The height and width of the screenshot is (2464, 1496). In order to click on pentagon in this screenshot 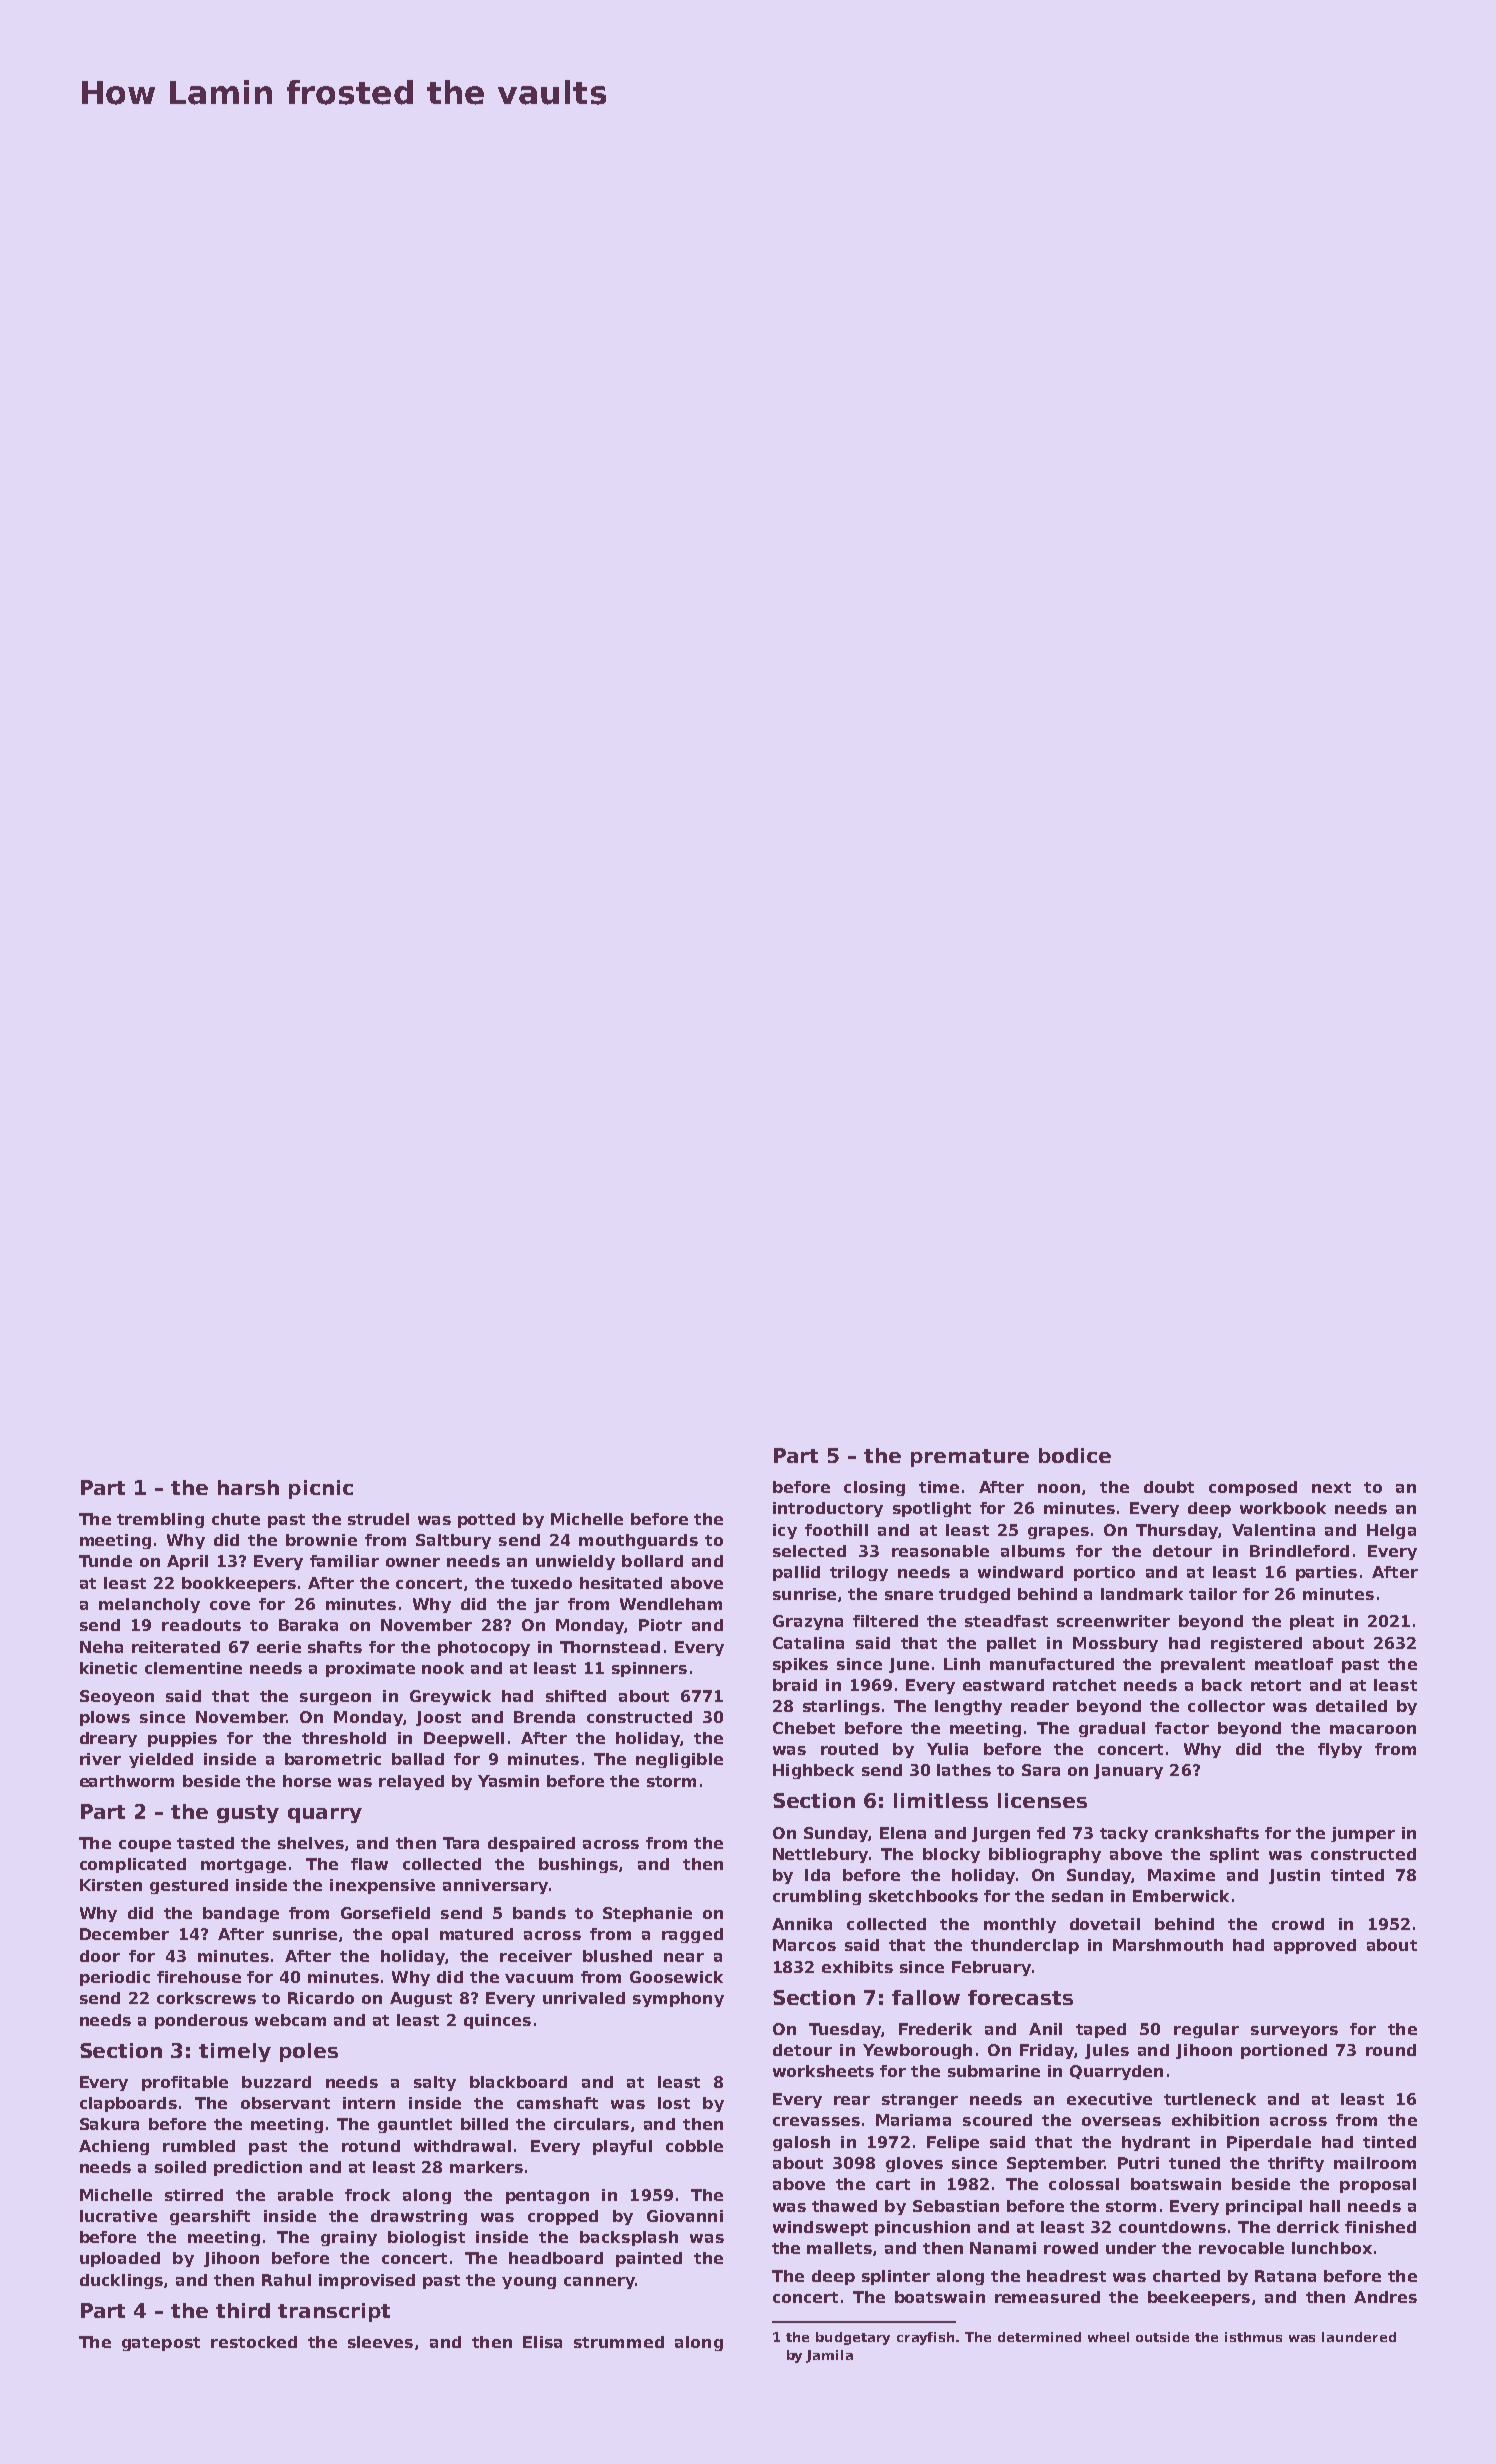, I will do `click(547, 2197)`.
